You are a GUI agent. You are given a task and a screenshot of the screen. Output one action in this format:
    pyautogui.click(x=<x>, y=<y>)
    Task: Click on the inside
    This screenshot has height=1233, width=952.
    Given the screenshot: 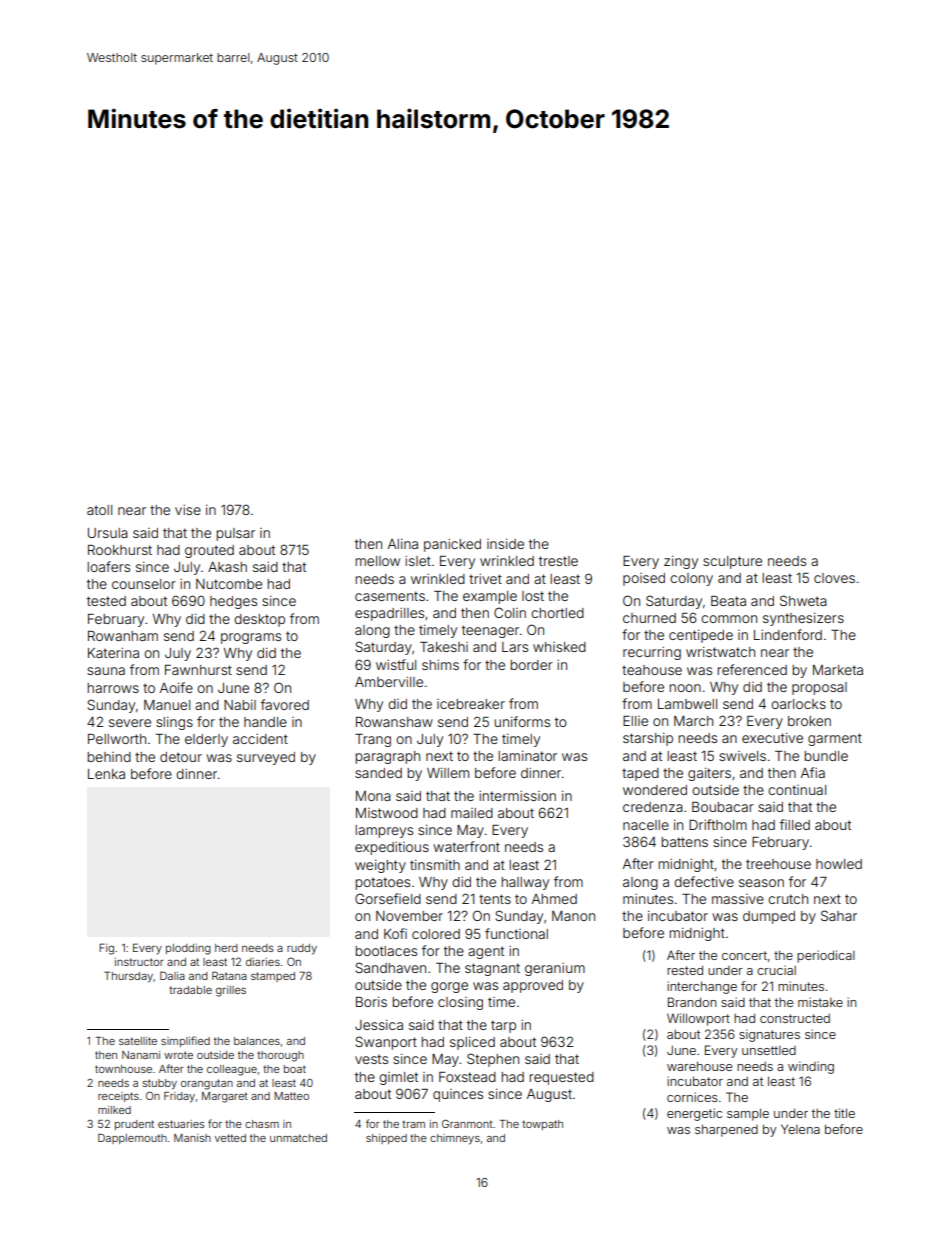 What is the action you would take?
    pyautogui.click(x=505, y=544)
